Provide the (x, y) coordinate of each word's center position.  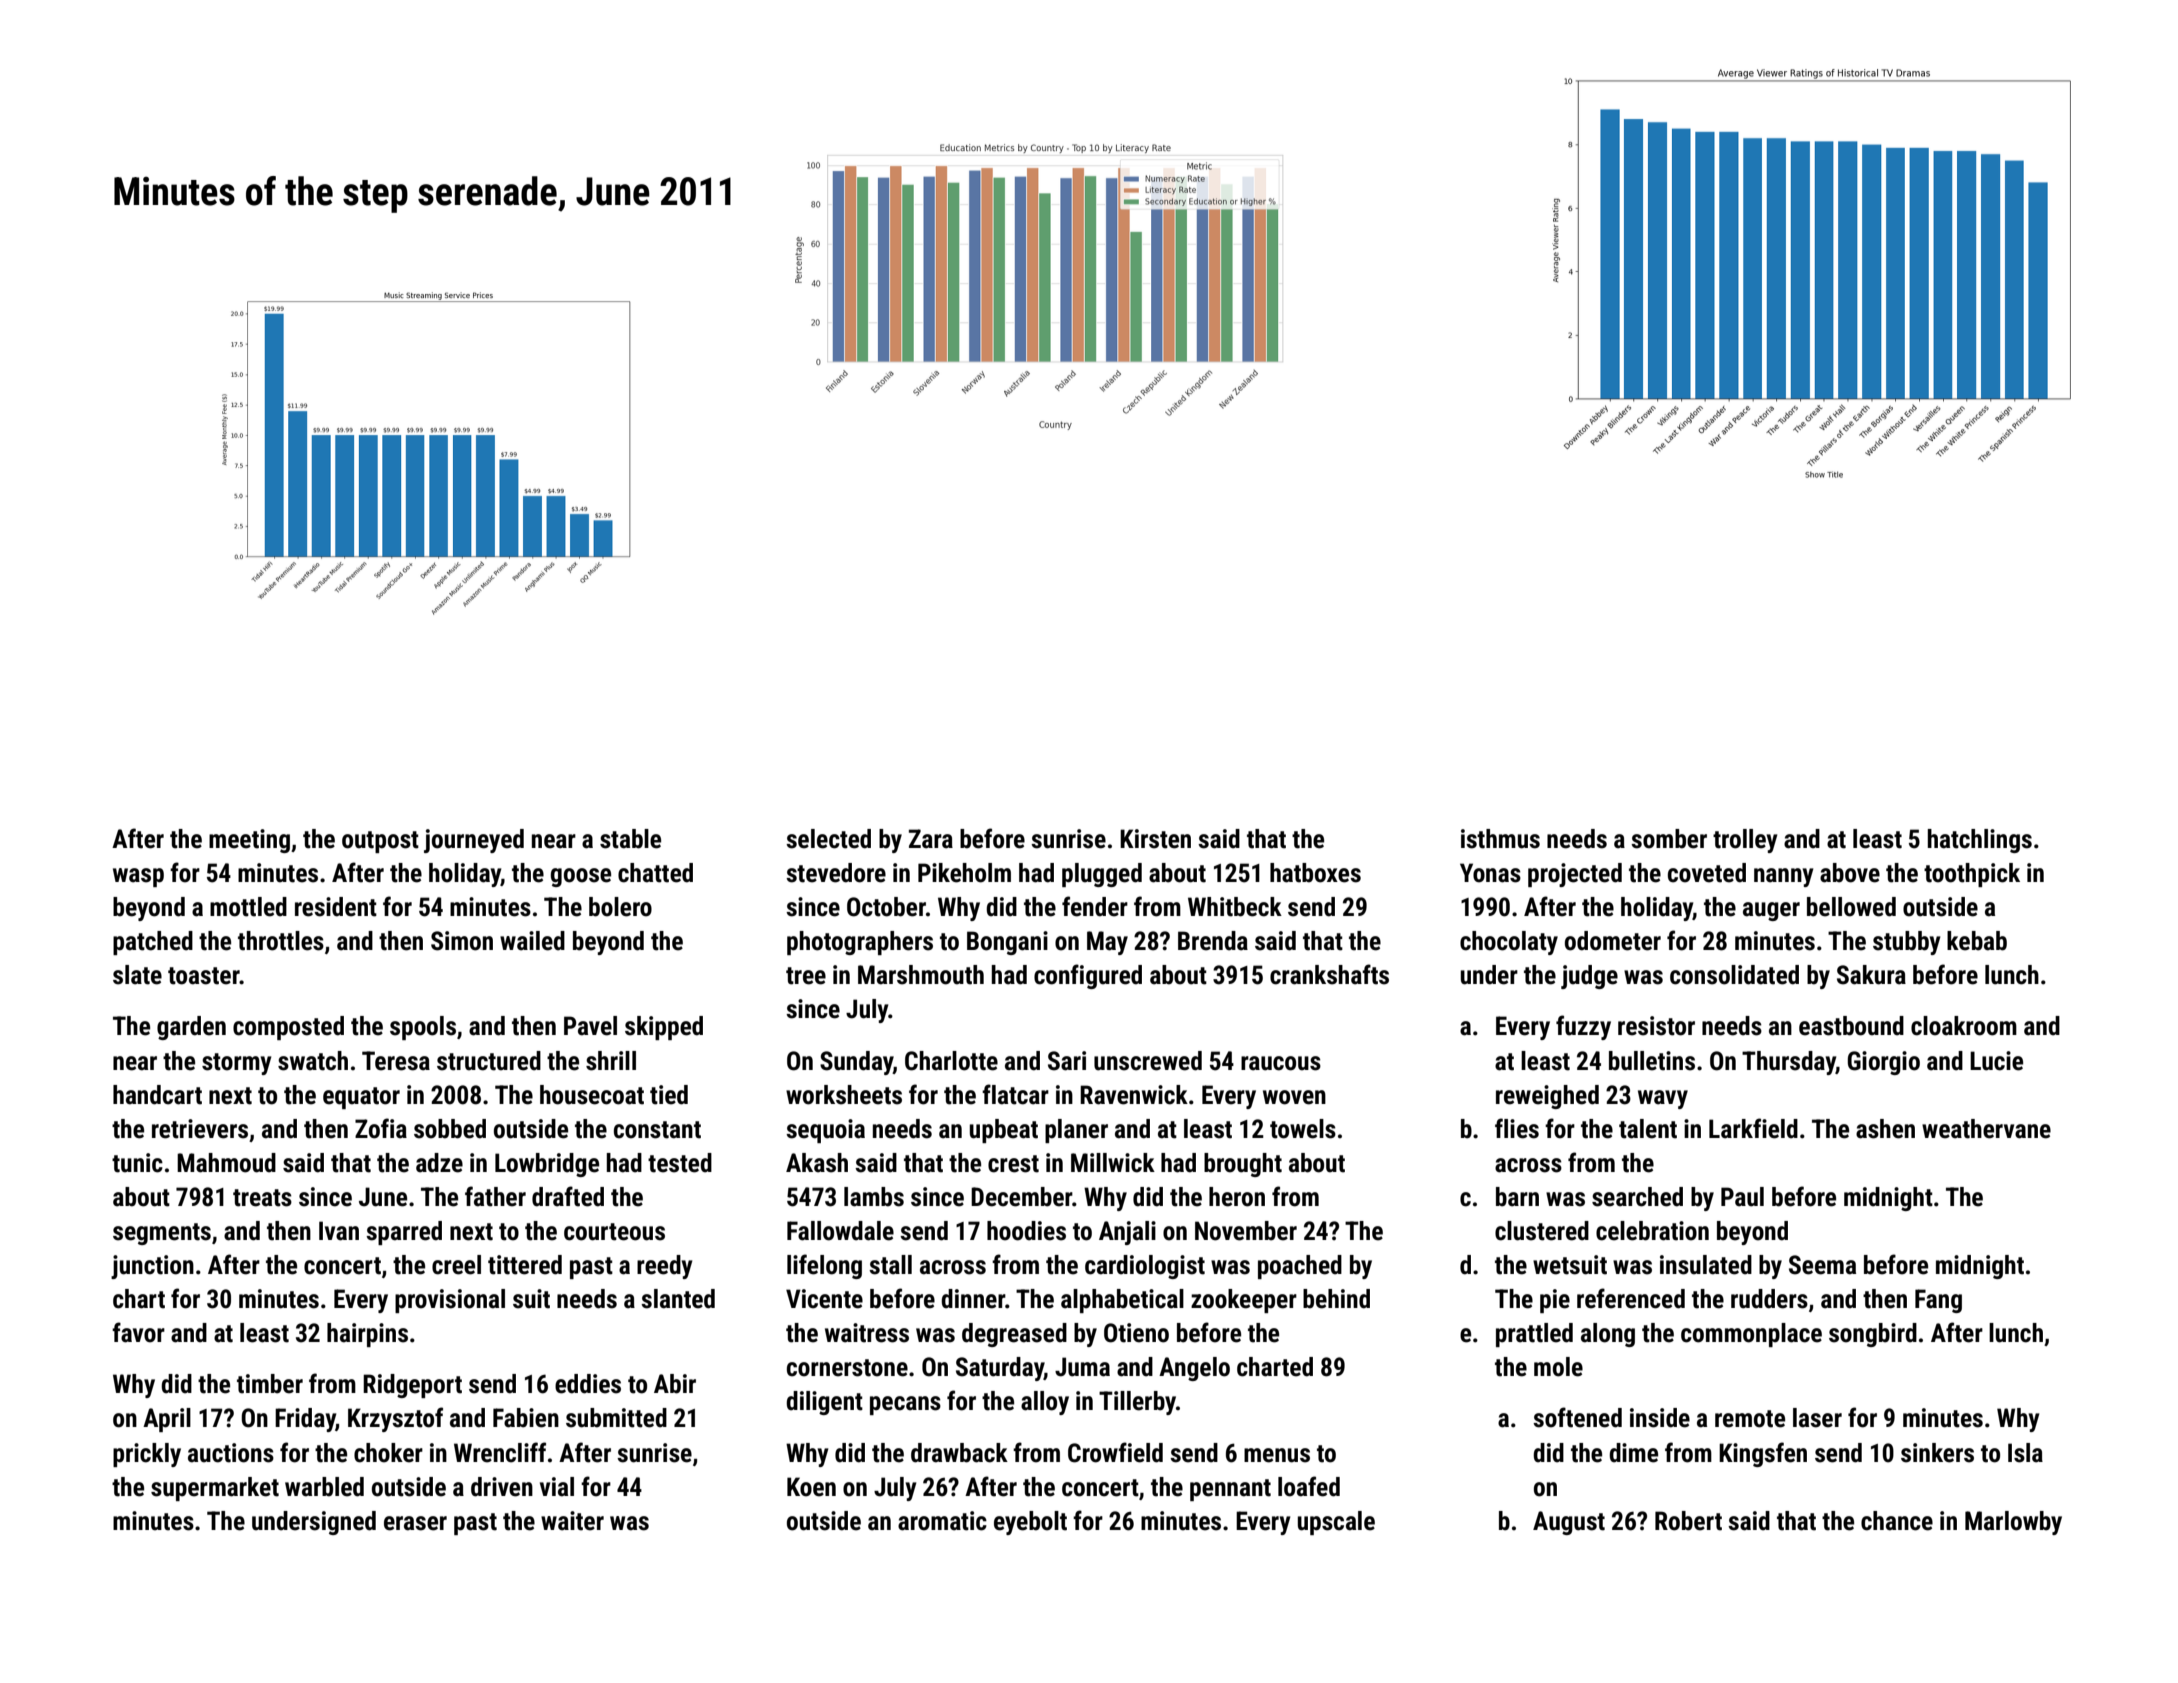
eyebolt (1030, 1523)
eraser (415, 1523)
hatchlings (1980, 841)
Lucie (1996, 1061)
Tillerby (1137, 1403)
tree (806, 976)
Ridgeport (412, 1386)
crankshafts (1329, 974)
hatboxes (1315, 873)
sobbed (450, 1129)
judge (1589, 977)
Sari (1067, 1061)
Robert (1688, 1521)
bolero (620, 907)
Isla (2025, 1453)
